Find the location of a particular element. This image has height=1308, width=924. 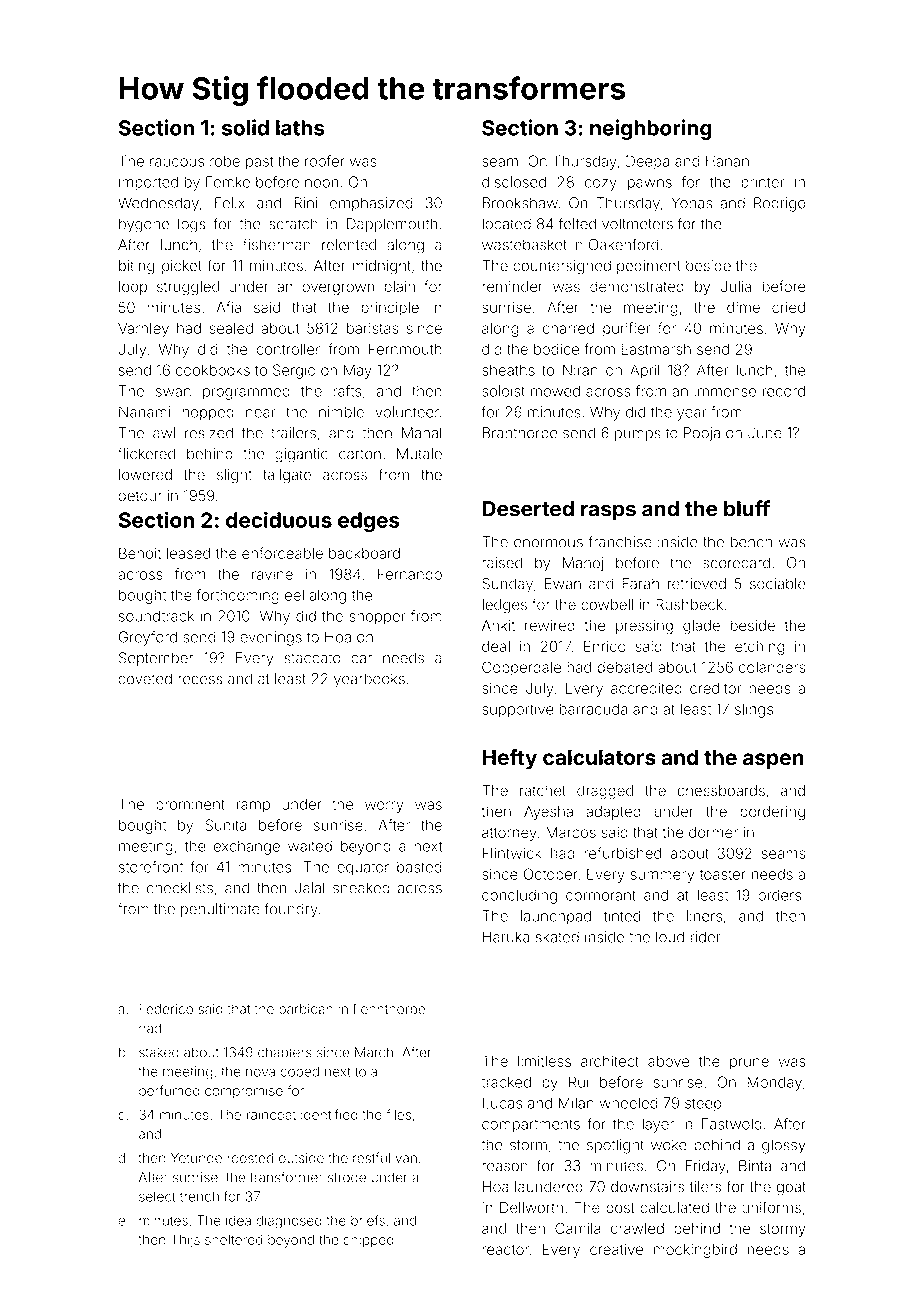

Yonas is located at coordinates (691, 203).
